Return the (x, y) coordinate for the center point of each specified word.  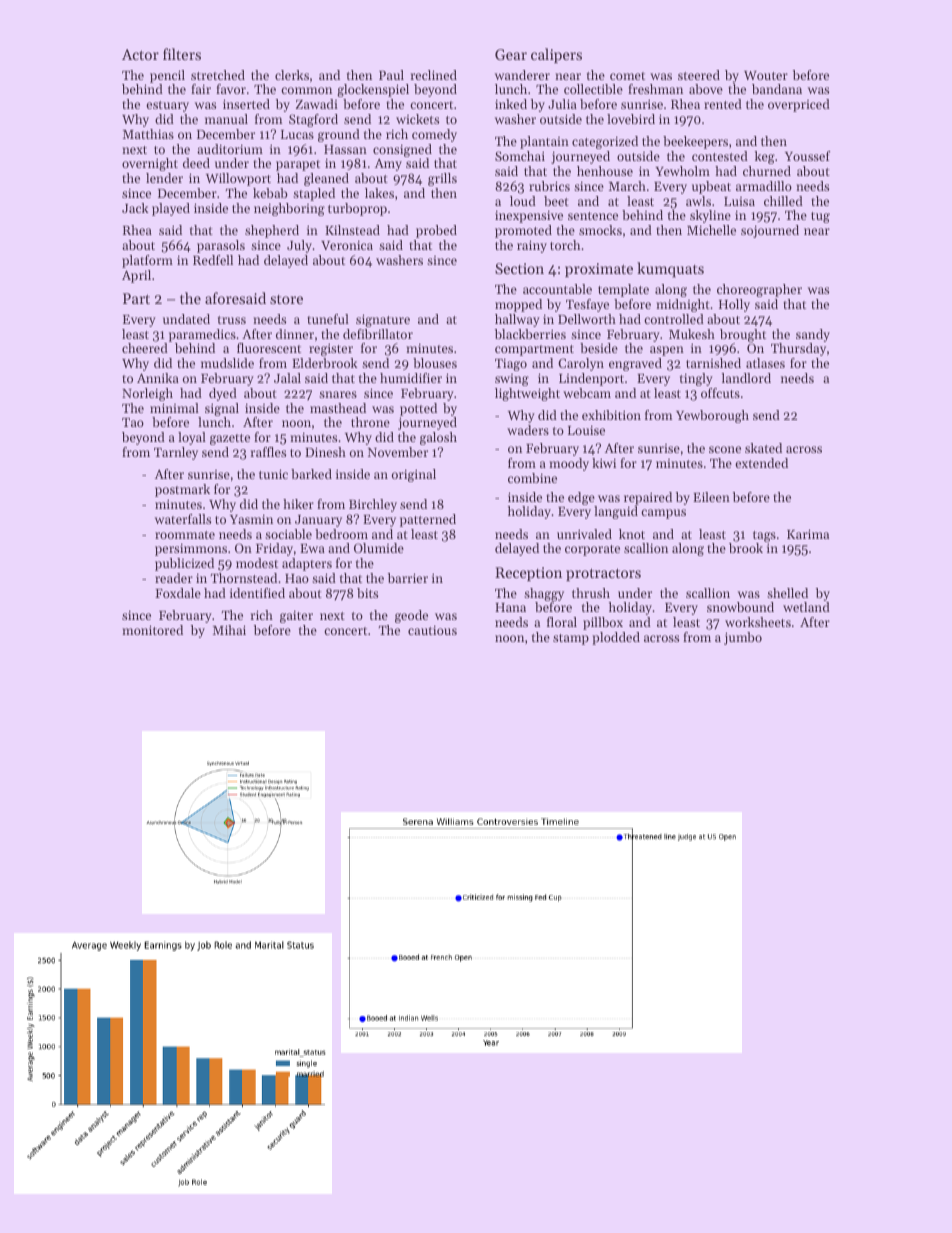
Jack (135, 208)
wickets (417, 119)
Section (519, 268)
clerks (292, 75)
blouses (435, 363)
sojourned (770, 231)
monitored (152, 630)
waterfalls (183, 519)
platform (147, 261)
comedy (434, 135)
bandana (777, 89)
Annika (158, 378)
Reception (528, 574)
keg (765, 157)
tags (764, 536)
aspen (667, 351)
